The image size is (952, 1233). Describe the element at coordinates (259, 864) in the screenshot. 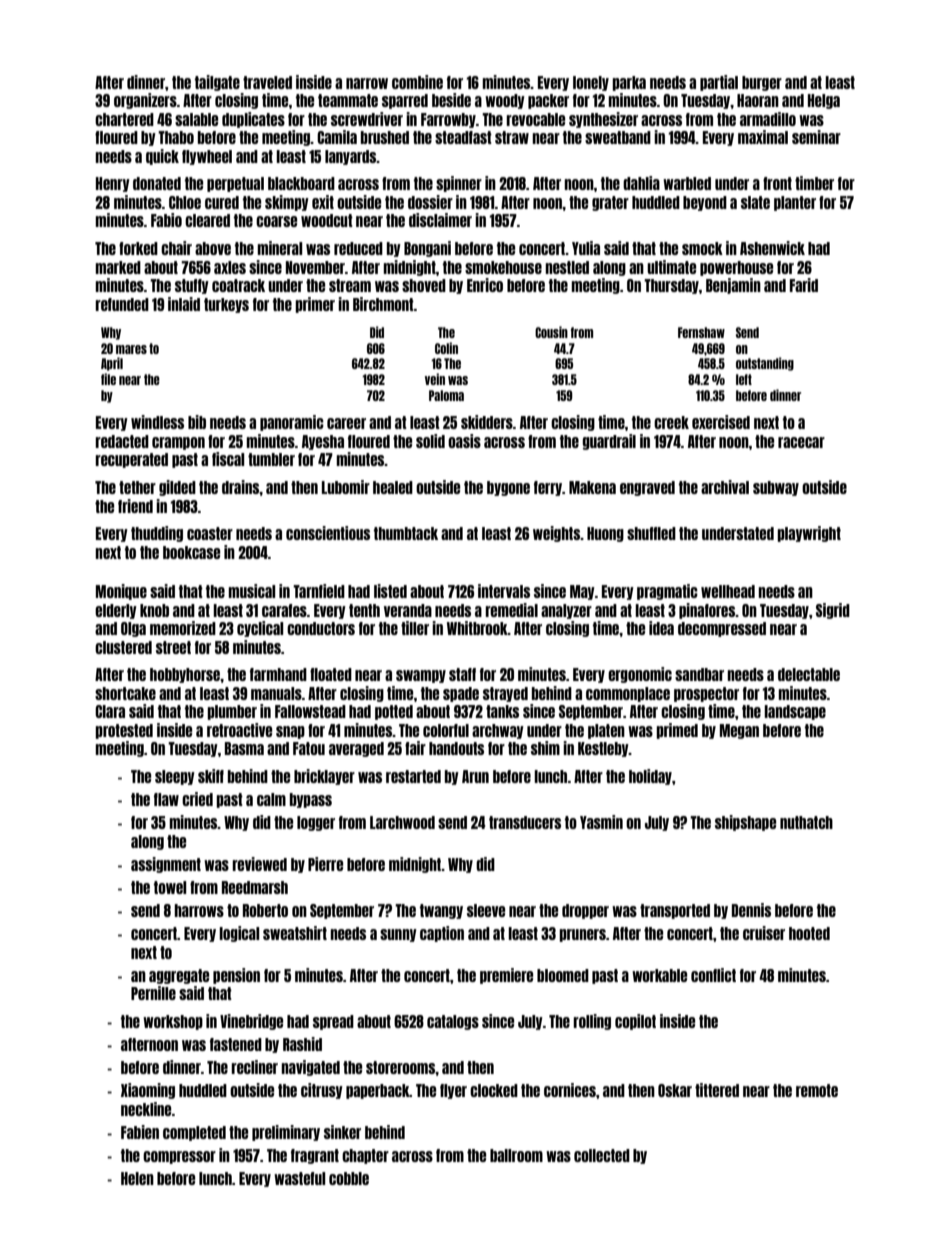

I see `reviewed` at that location.
